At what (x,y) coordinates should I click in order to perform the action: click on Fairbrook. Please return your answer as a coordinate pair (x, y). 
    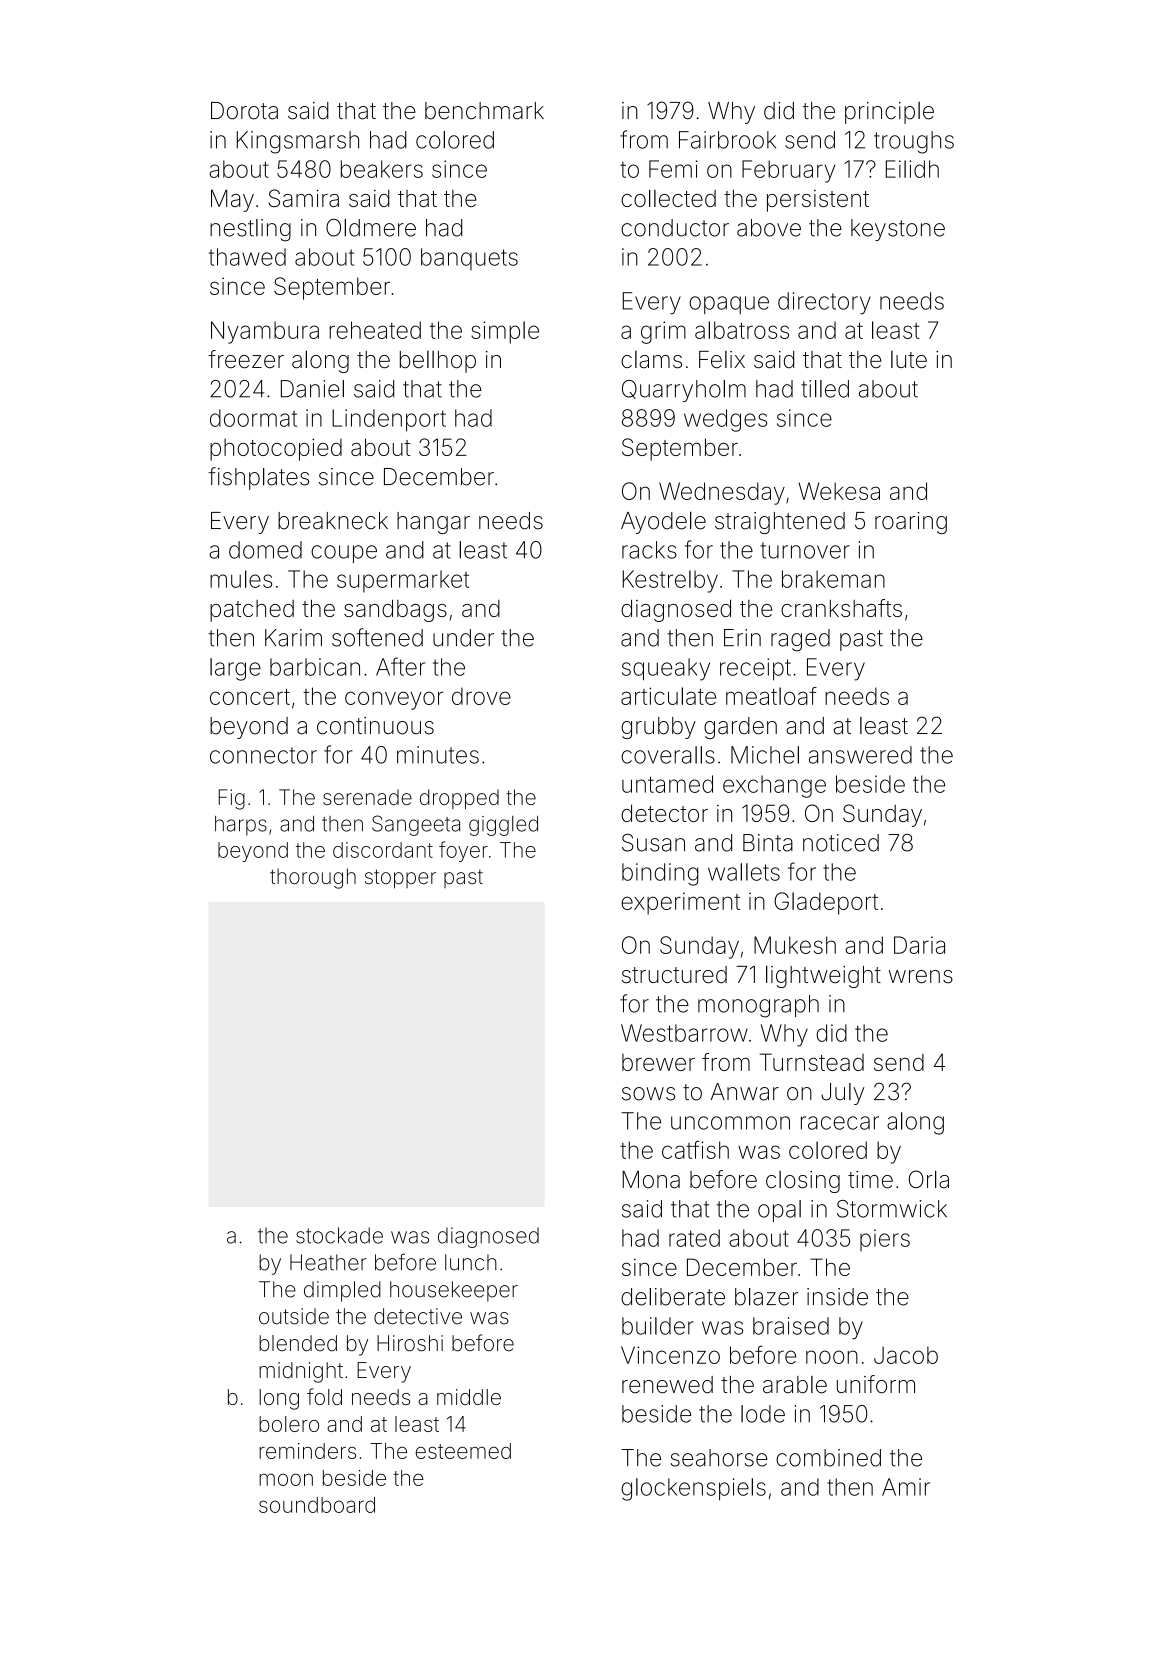
    Looking at the image, I should click on (727, 140).
